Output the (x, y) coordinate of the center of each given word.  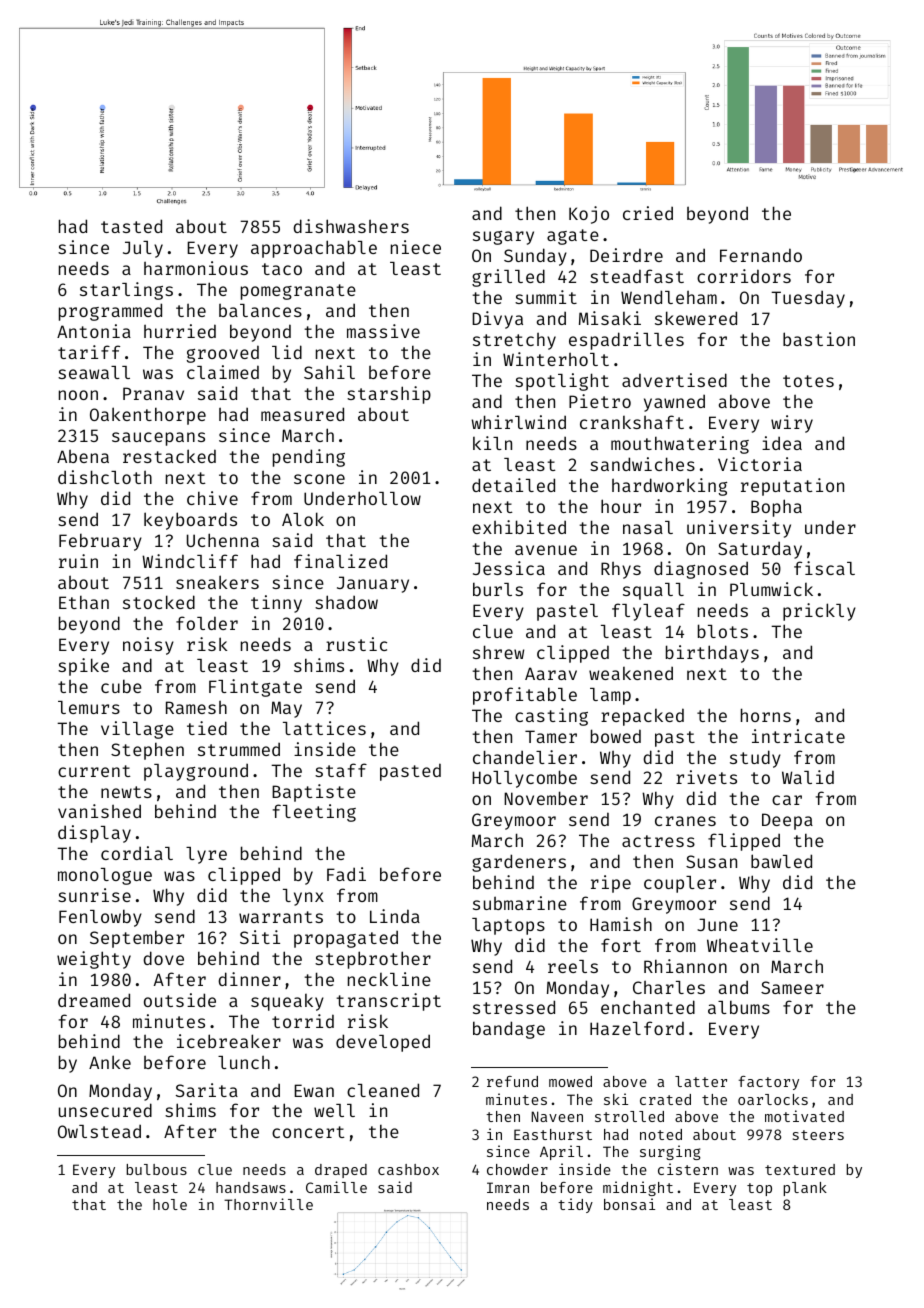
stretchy (514, 341)
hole (170, 1204)
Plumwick (771, 589)
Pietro (600, 401)
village (137, 730)
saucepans (158, 439)
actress (658, 841)
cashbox (408, 1169)
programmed (110, 312)
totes (808, 381)
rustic (356, 644)
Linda (395, 916)
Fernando (761, 255)
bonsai (629, 1204)
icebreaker (229, 1041)
